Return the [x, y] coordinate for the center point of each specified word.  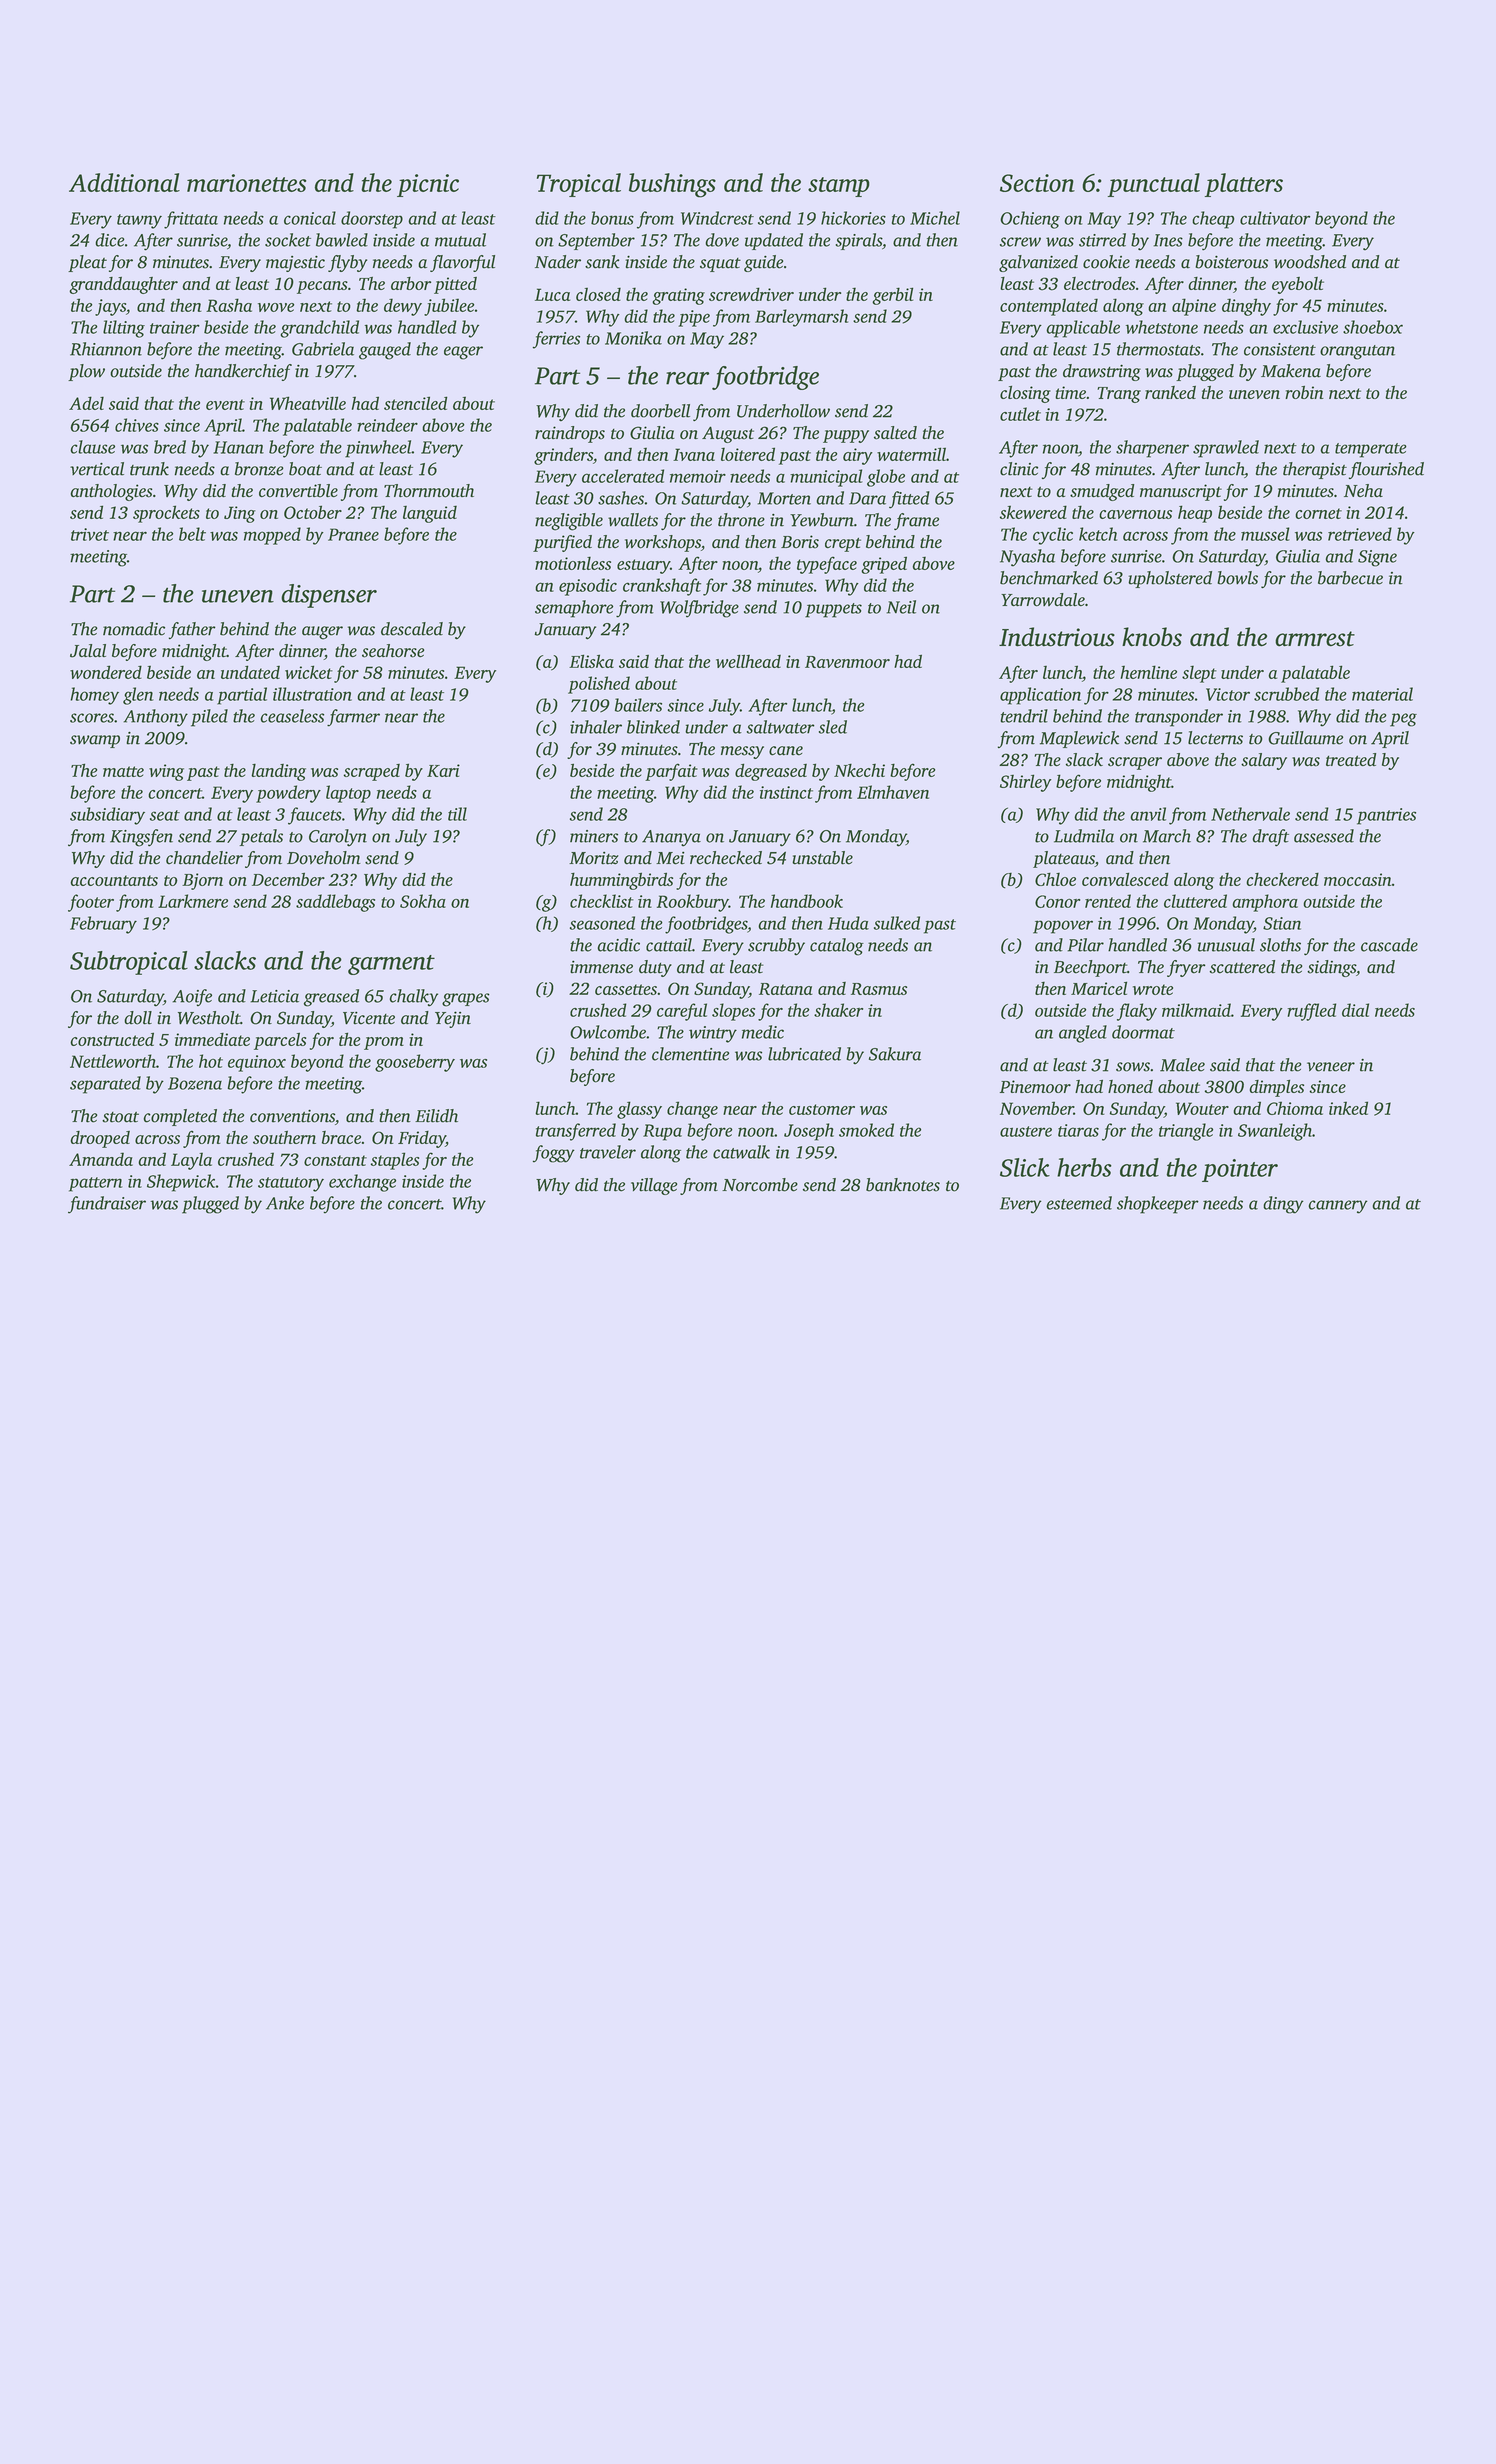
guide [763, 263]
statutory [291, 1184]
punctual [1154, 185]
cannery [1338, 1207]
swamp [95, 741]
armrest [1315, 639]
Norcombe [760, 1185]
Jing [240, 514]
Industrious [1057, 637]
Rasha [229, 305]
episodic [588, 587]
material [1382, 694]
